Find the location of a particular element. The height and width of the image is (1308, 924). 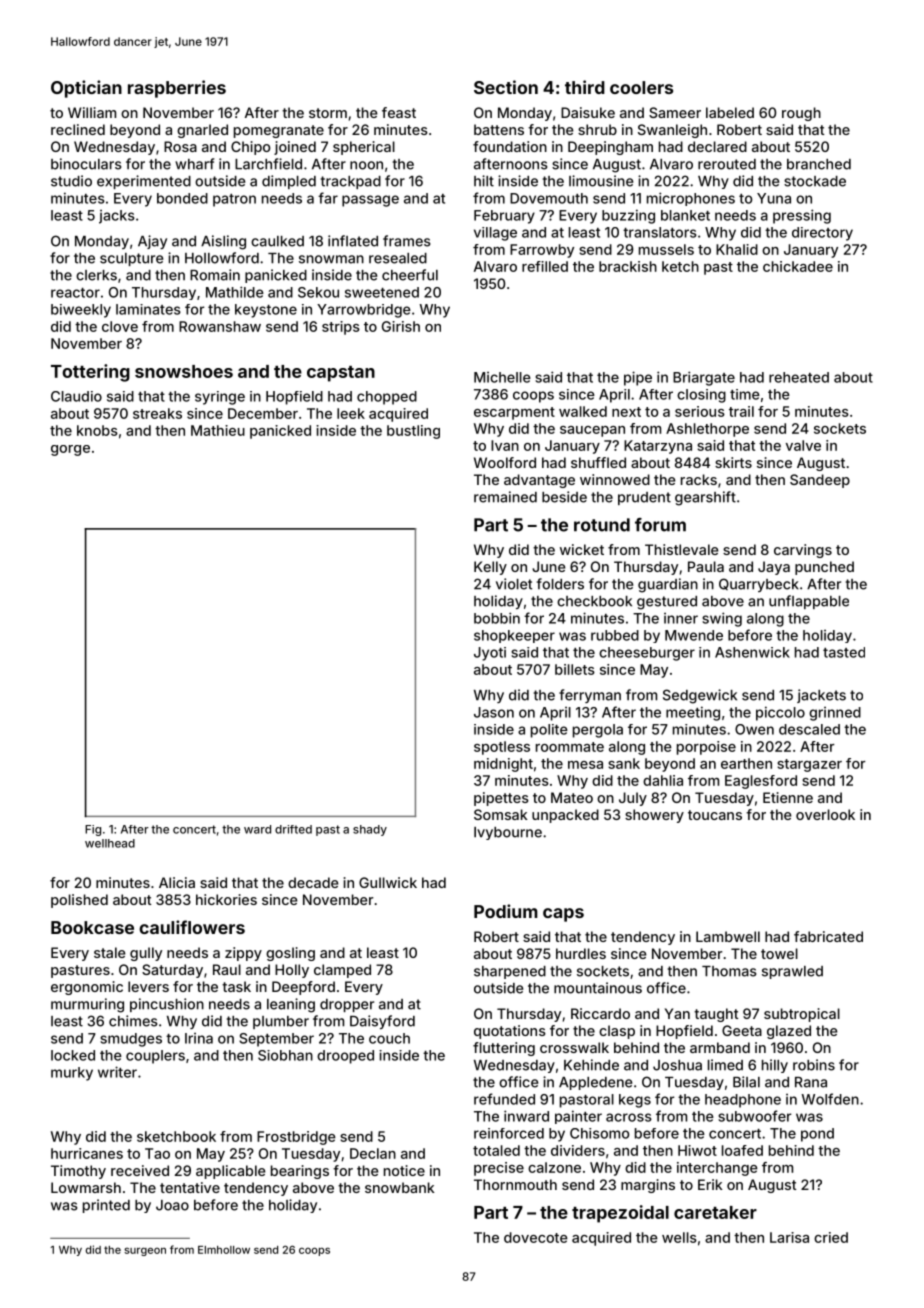

Jyoti is located at coordinates (490, 654).
